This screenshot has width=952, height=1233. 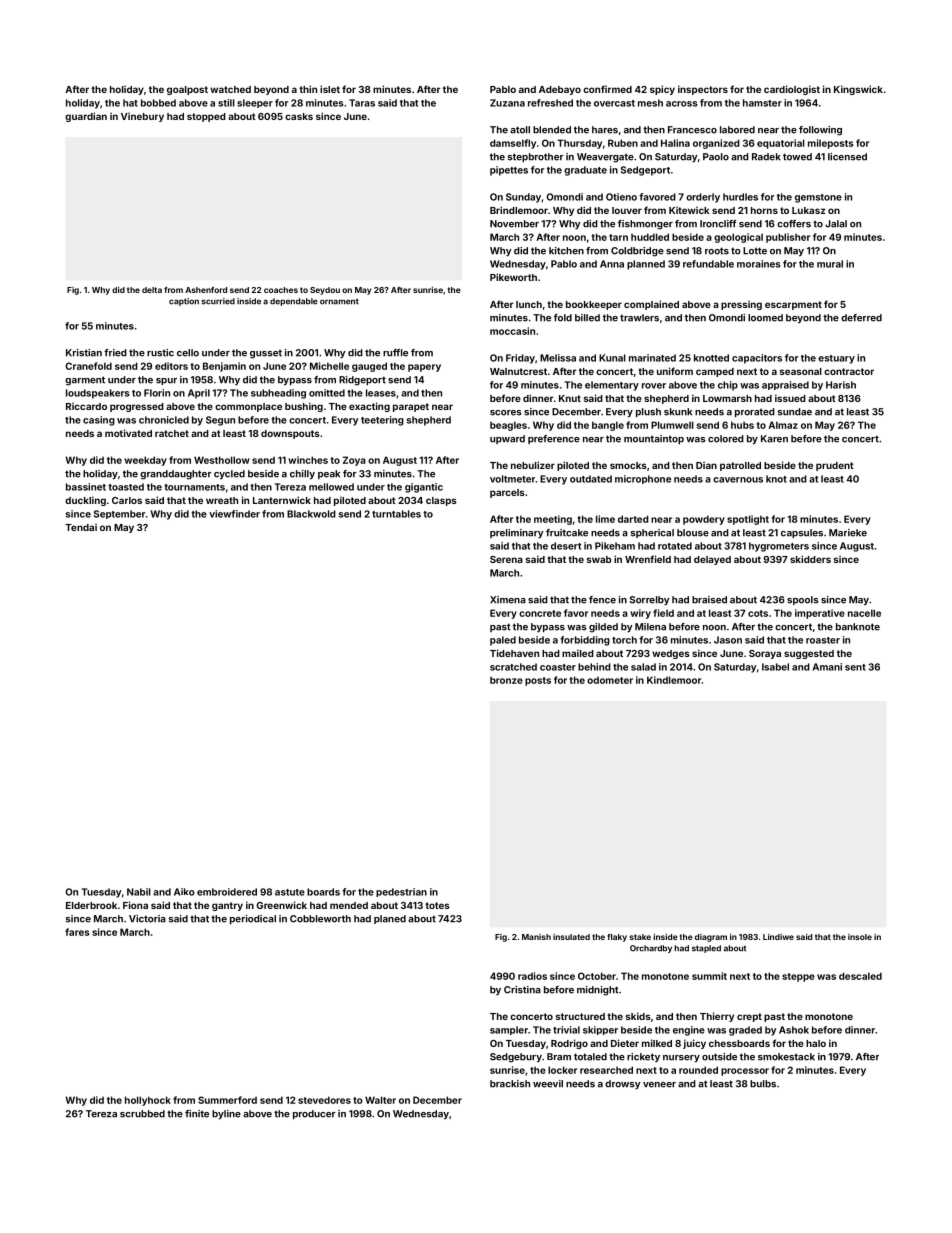 I want to click on editors, so click(x=171, y=366).
